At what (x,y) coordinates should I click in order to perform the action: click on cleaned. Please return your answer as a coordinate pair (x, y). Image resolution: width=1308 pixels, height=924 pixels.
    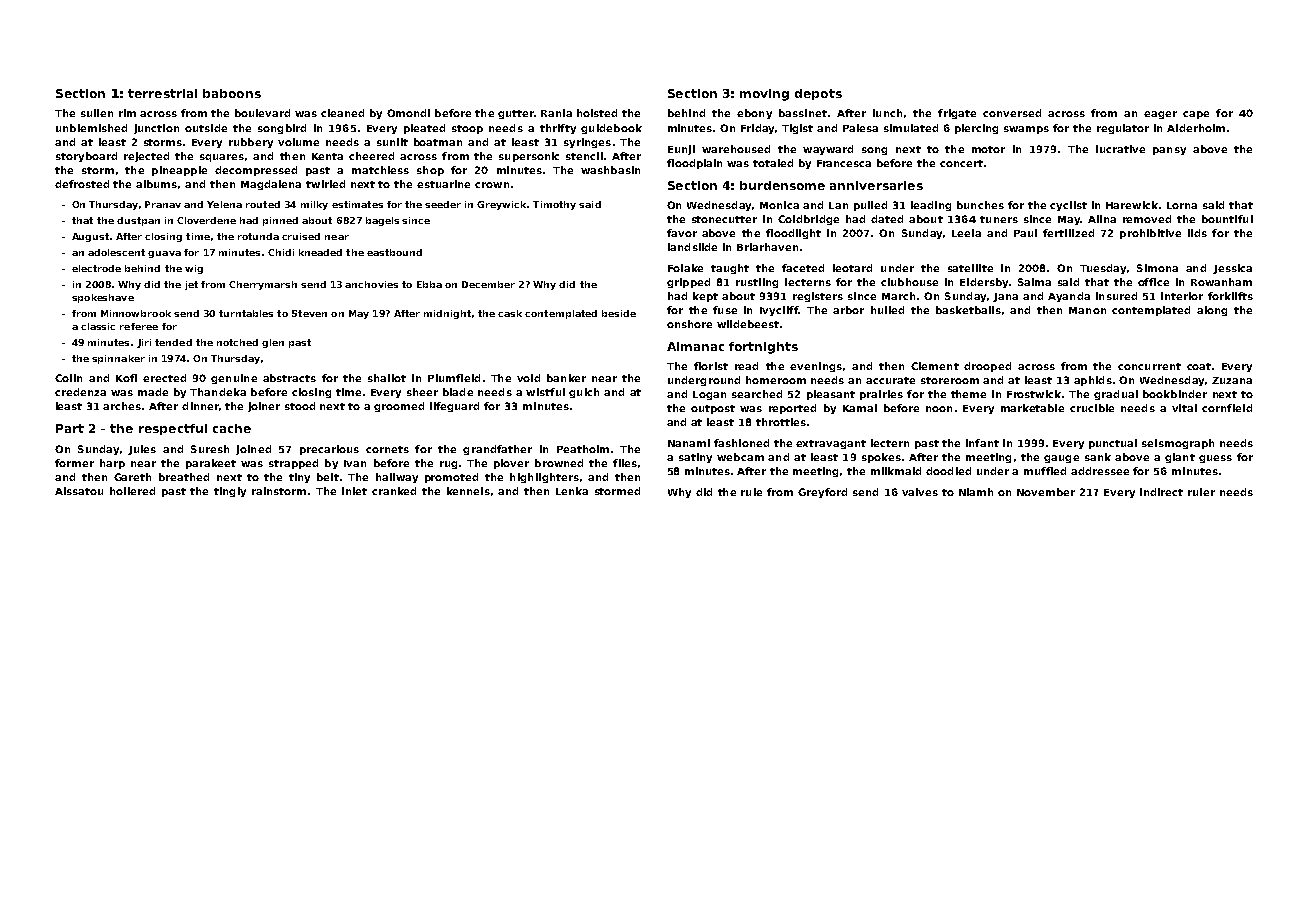
    Looking at the image, I should click on (342, 113).
